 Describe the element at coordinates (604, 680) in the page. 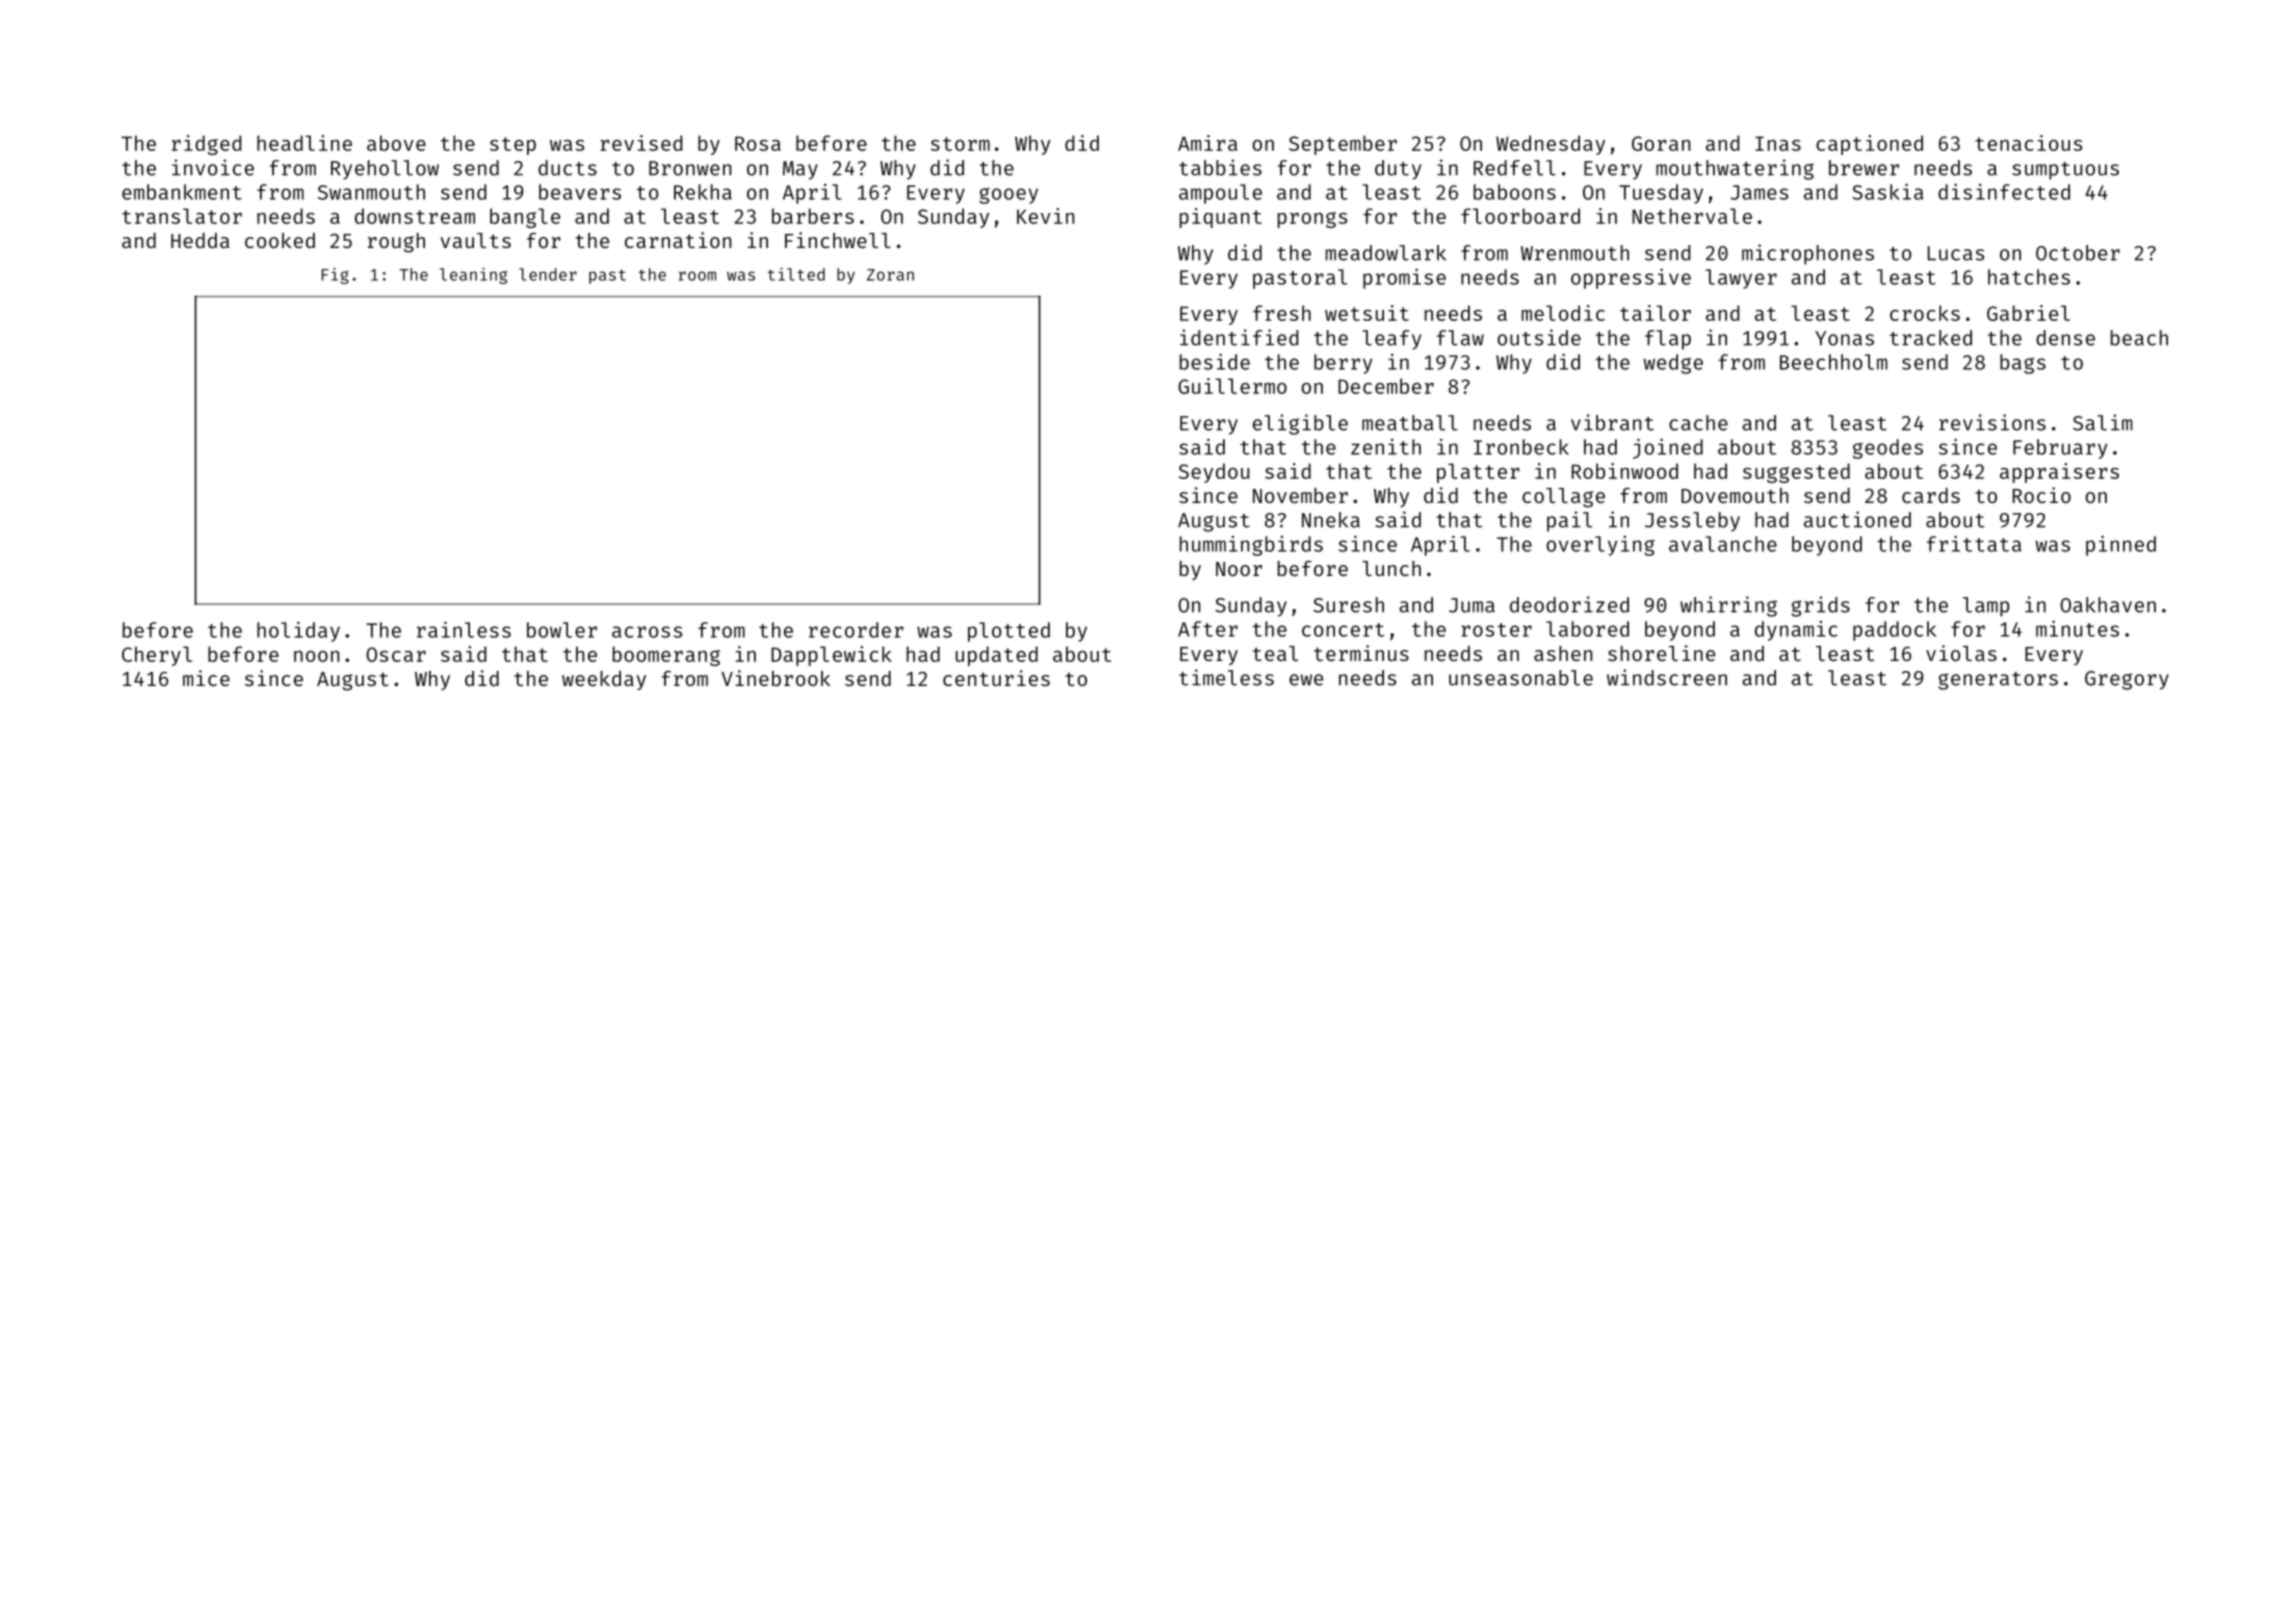

I see `weekday` at that location.
